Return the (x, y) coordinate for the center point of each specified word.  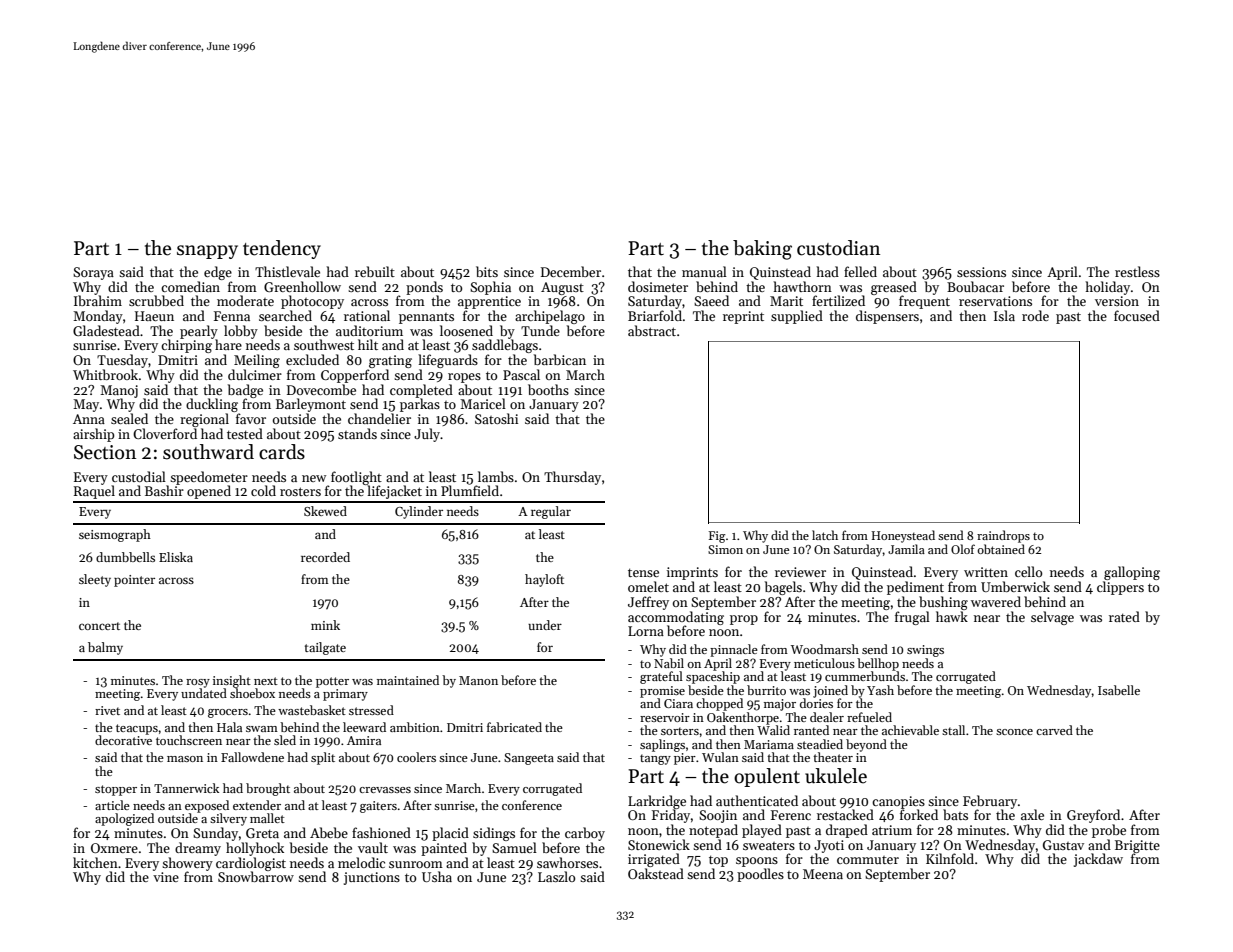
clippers (1120, 588)
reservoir (665, 717)
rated (1124, 616)
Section (105, 452)
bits (487, 271)
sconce (1014, 732)
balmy (105, 648)
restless (1137, 271)
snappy (207, 252)
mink (325, 625)
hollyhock (255, 849)
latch (825, 535)
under (545, 625)
